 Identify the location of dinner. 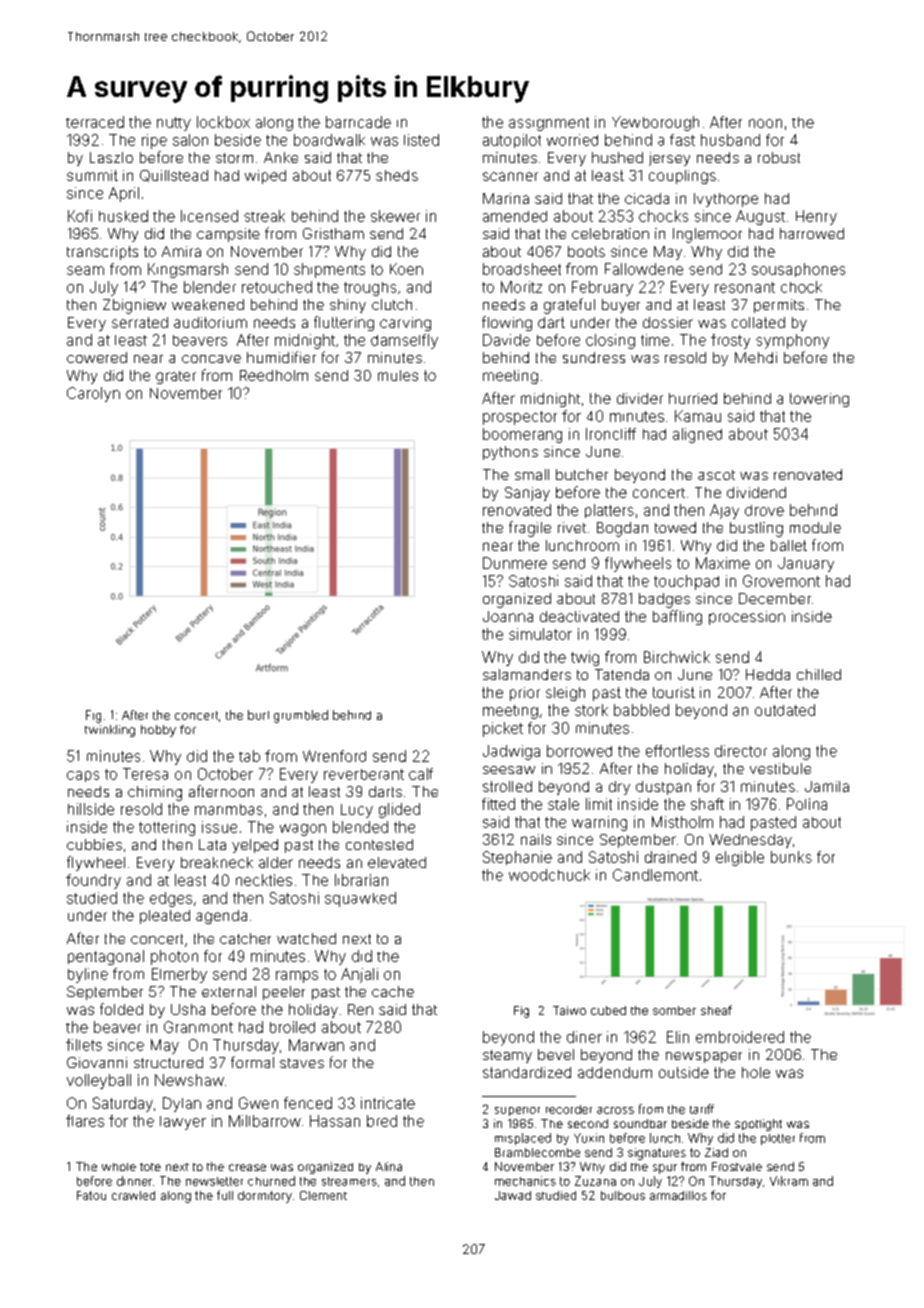
(134, 1181).
